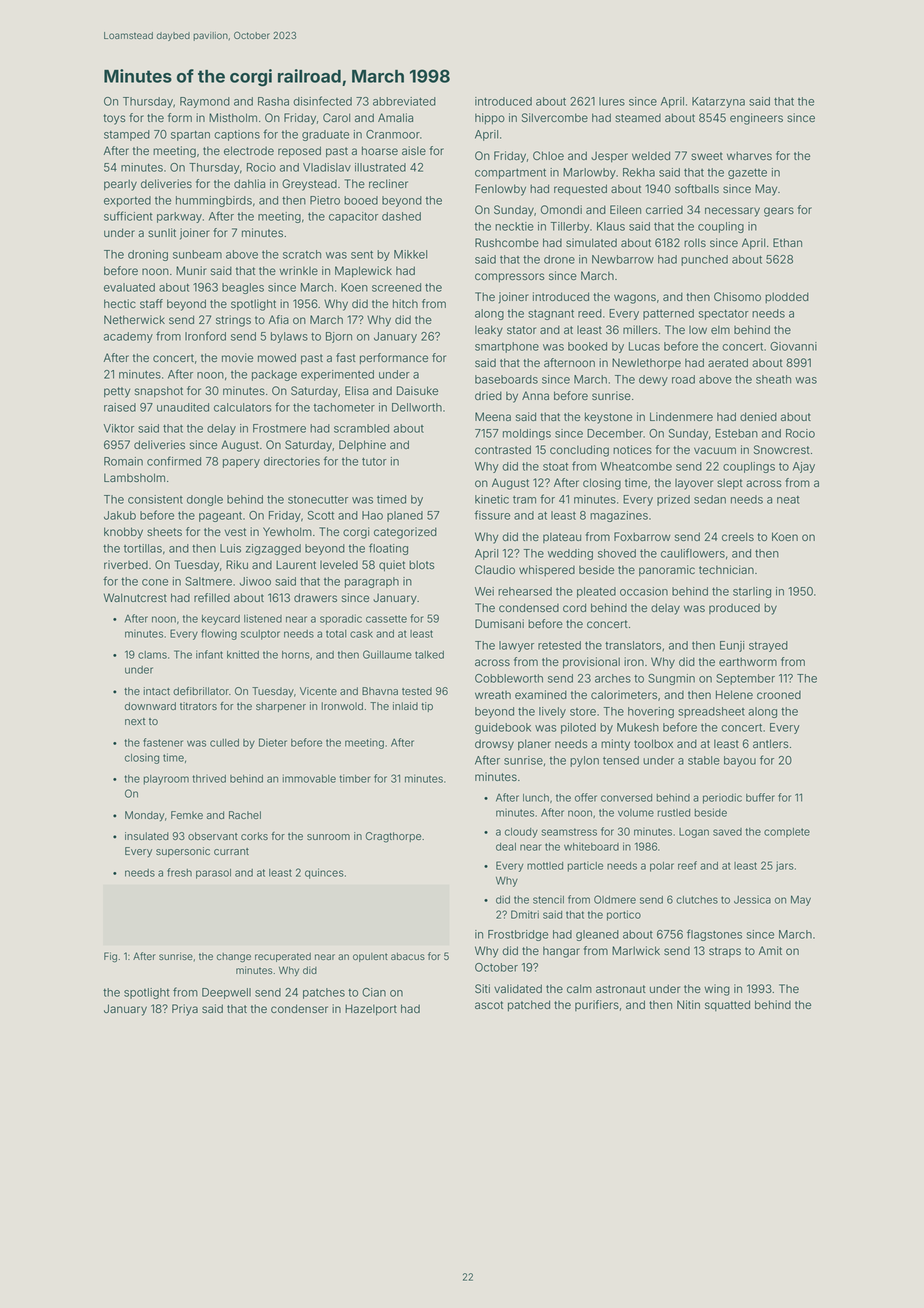 This screenshot has width=924, height=1308. What do you see at coordinates (506, 847) in the screenshot?
I see `deal` at bounding box center [506, 847].
